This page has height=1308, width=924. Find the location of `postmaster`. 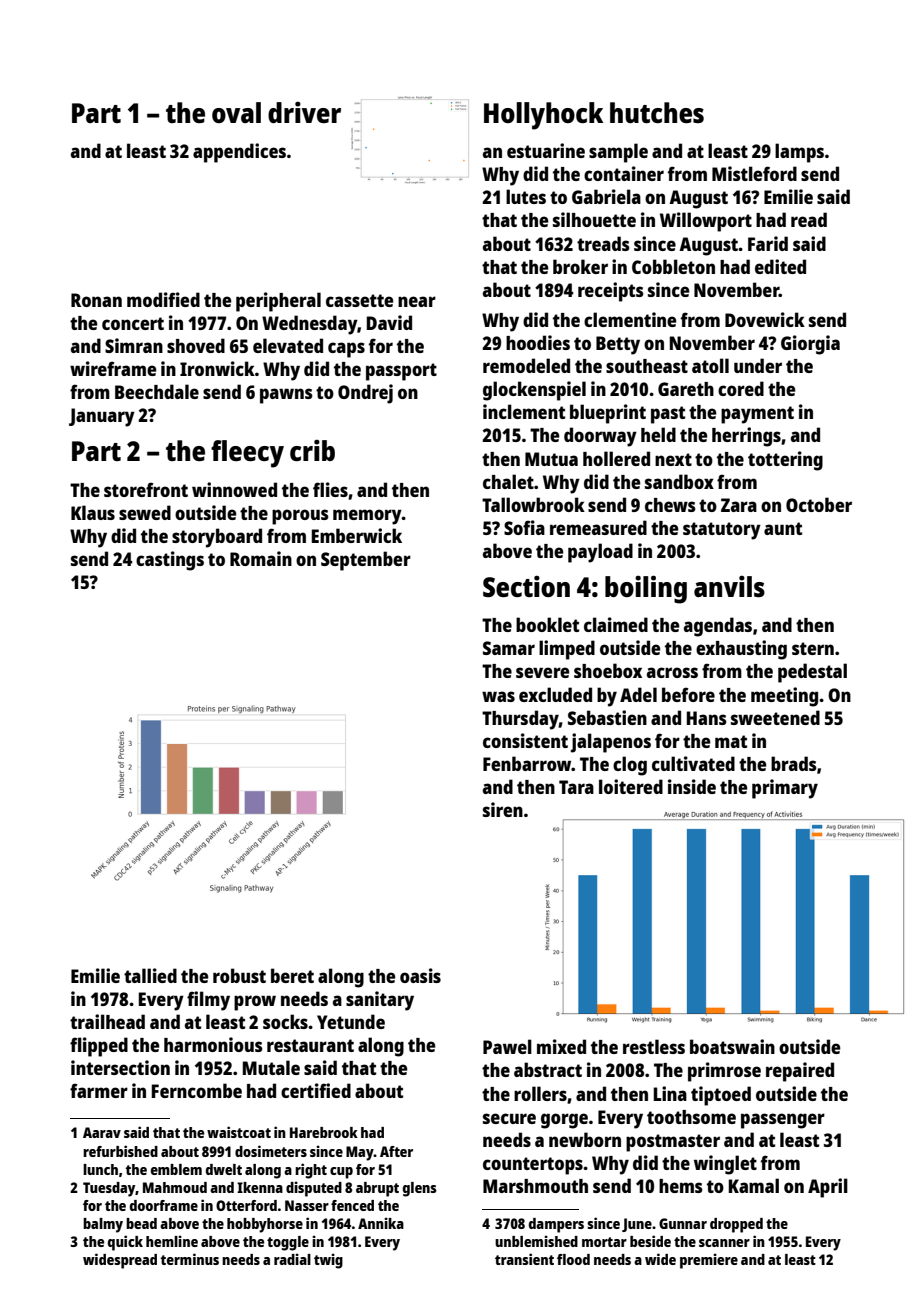

postmaster is located at coordinates (673, 1143).
